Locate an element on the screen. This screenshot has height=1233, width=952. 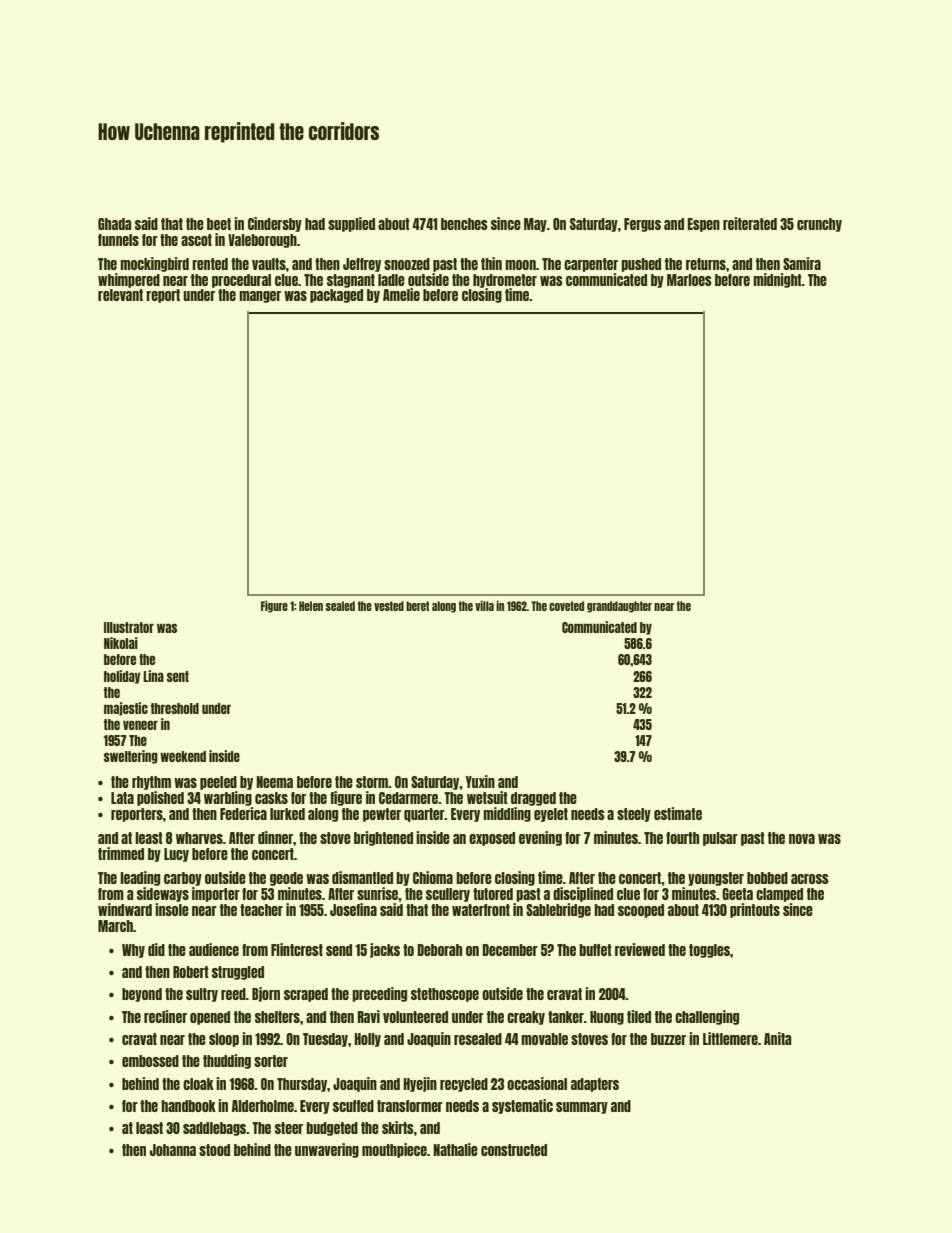
saddlebags is located at coordinates (214, 1129).
